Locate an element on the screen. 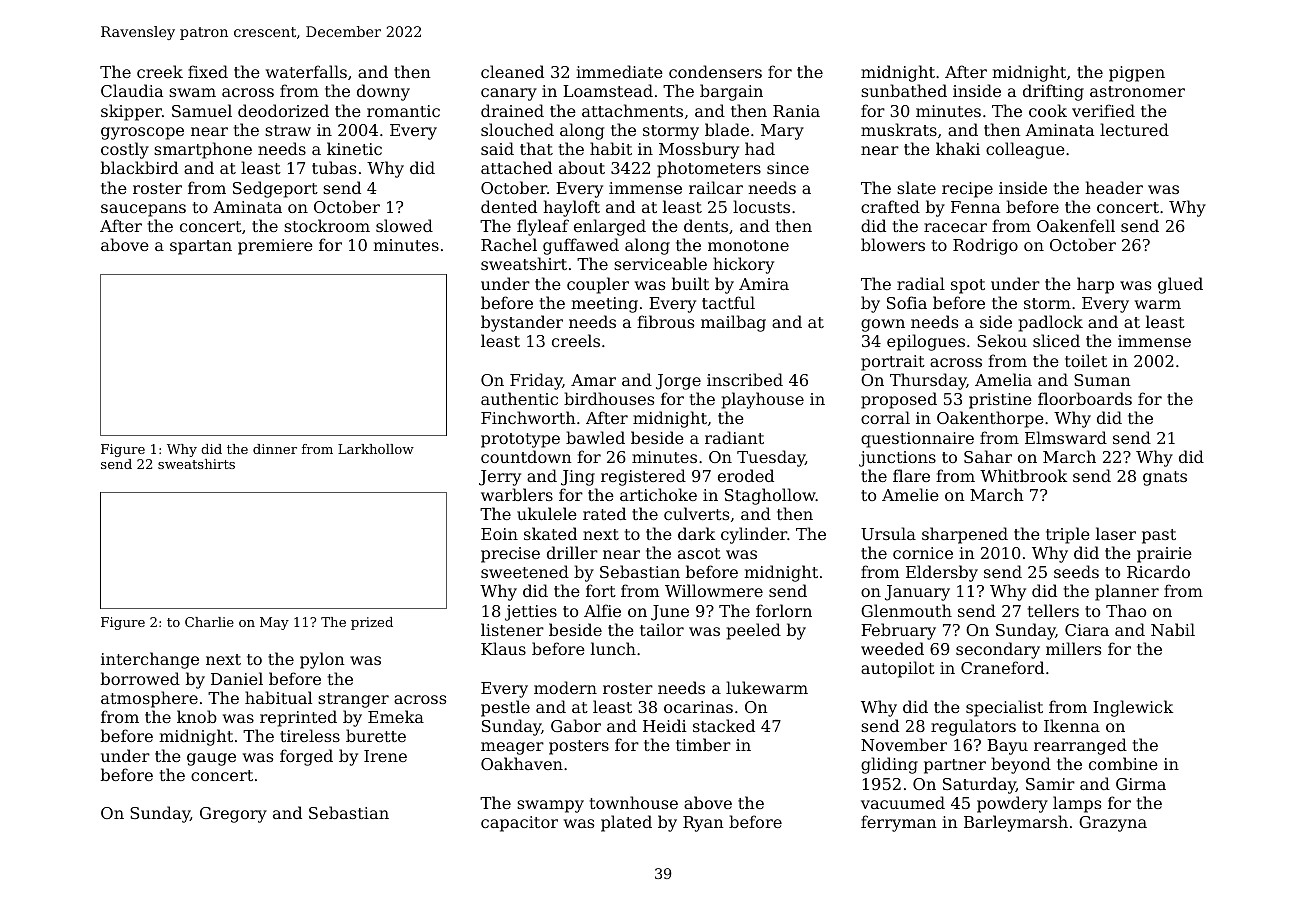  capacitor is located at coordinates (519, 824).
